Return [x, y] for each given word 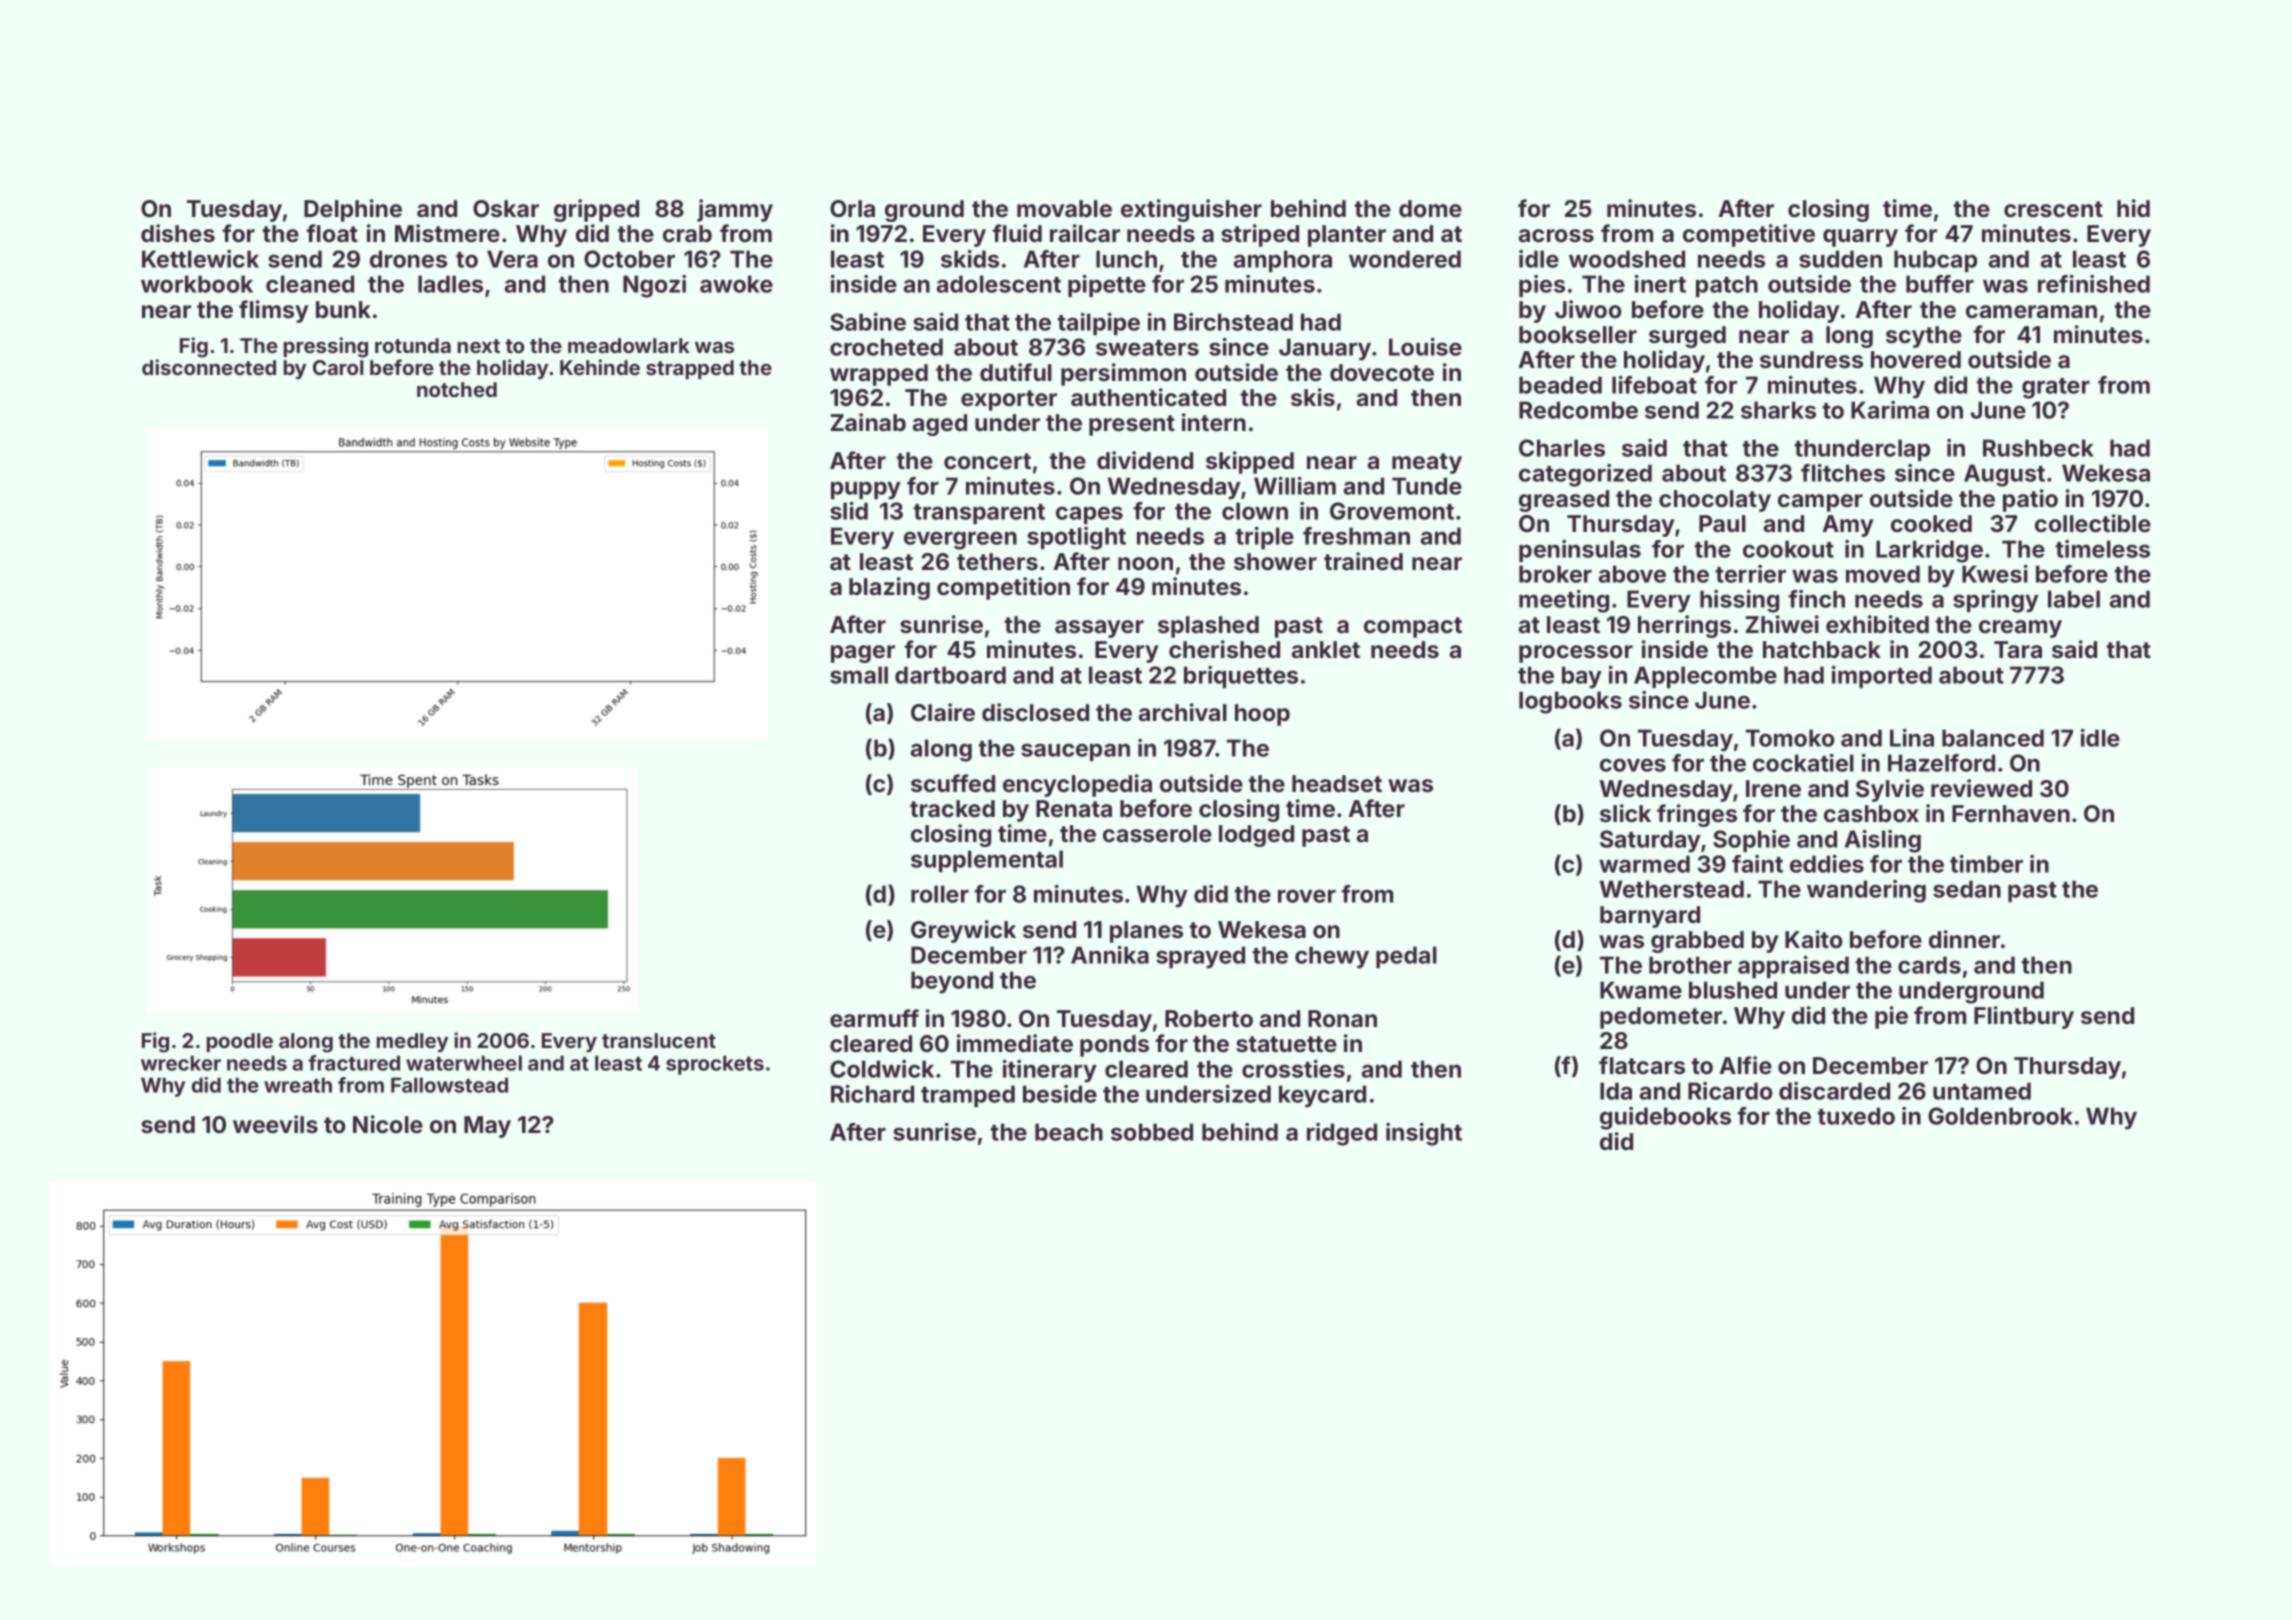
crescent [2053, 209]
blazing [889, 588]
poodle [240, 1042]
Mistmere [447, 233]
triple [1264, 538]
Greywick [963, 931]
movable [1064, 208]
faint [1757, 864]
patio [2030, 500]
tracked [952, 808]
